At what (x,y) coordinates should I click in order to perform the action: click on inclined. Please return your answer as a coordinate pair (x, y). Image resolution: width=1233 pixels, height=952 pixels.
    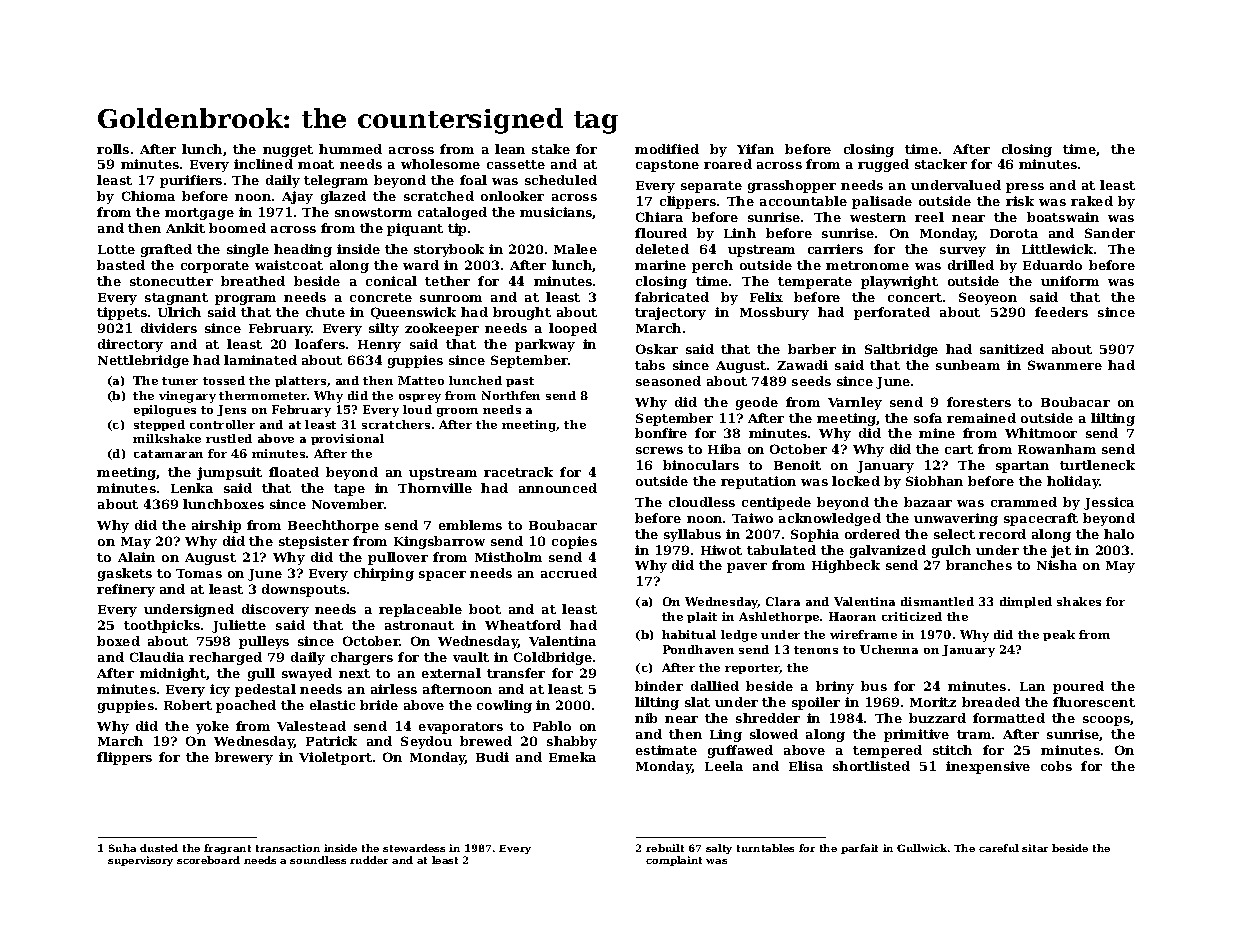
    Looking at the image, I should click on (263, 164).
